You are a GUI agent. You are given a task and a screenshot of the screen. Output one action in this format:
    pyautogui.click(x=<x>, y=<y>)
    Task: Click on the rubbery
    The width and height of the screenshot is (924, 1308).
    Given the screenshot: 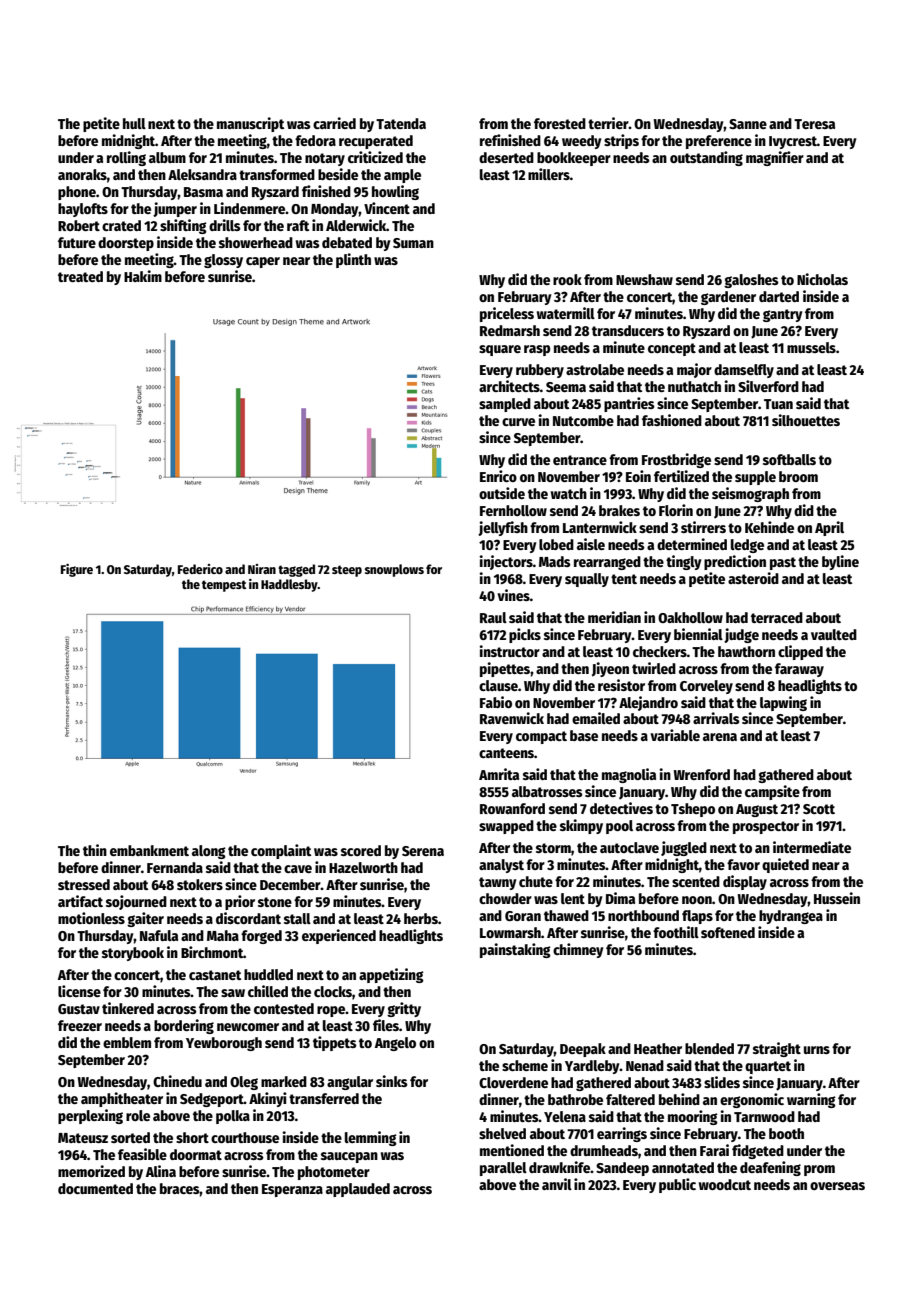 What is the action you would take?
    pyautogui.click(x=540, y=371)
